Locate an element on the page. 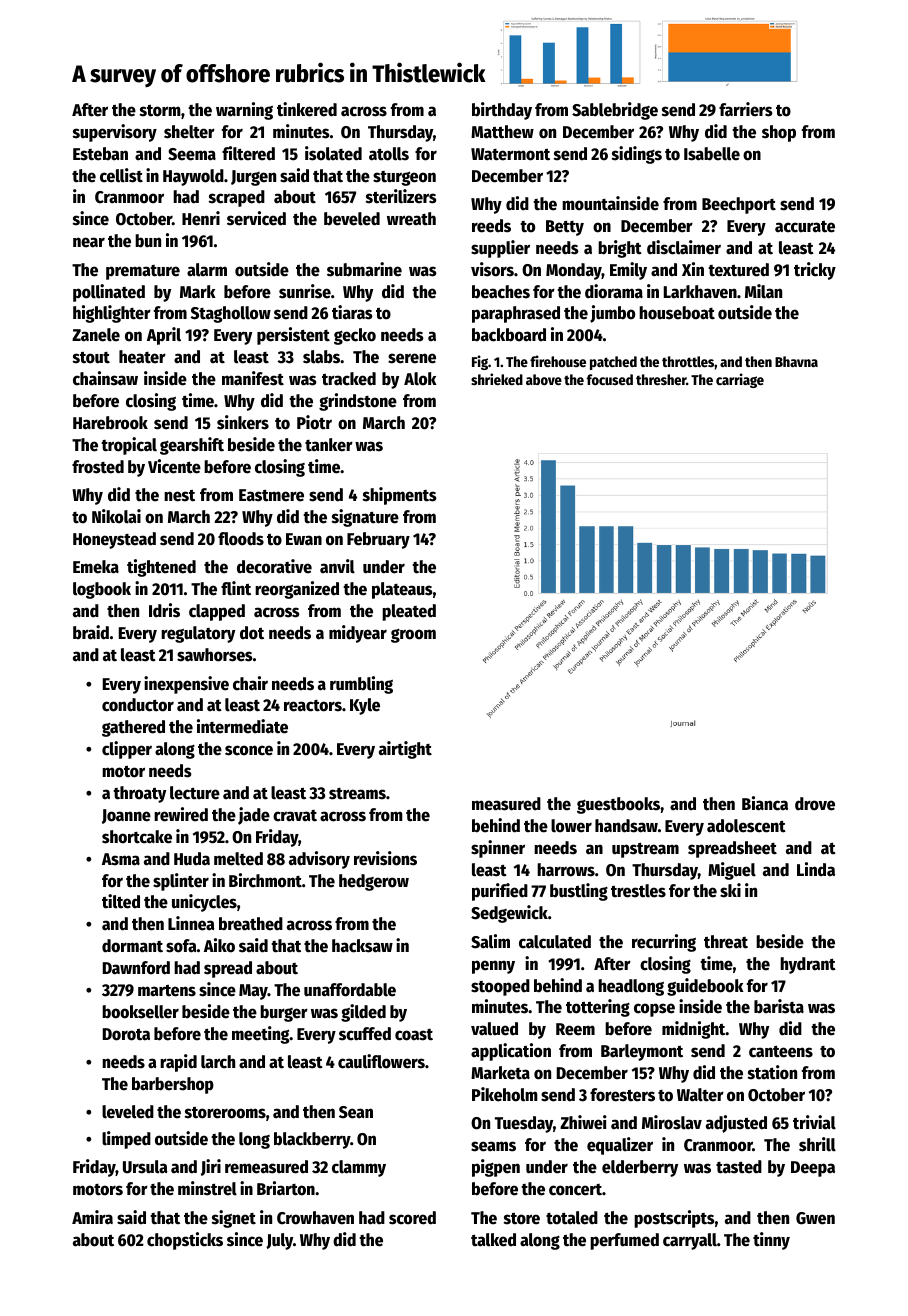  tinkered is located at coordinates (307, 109).
